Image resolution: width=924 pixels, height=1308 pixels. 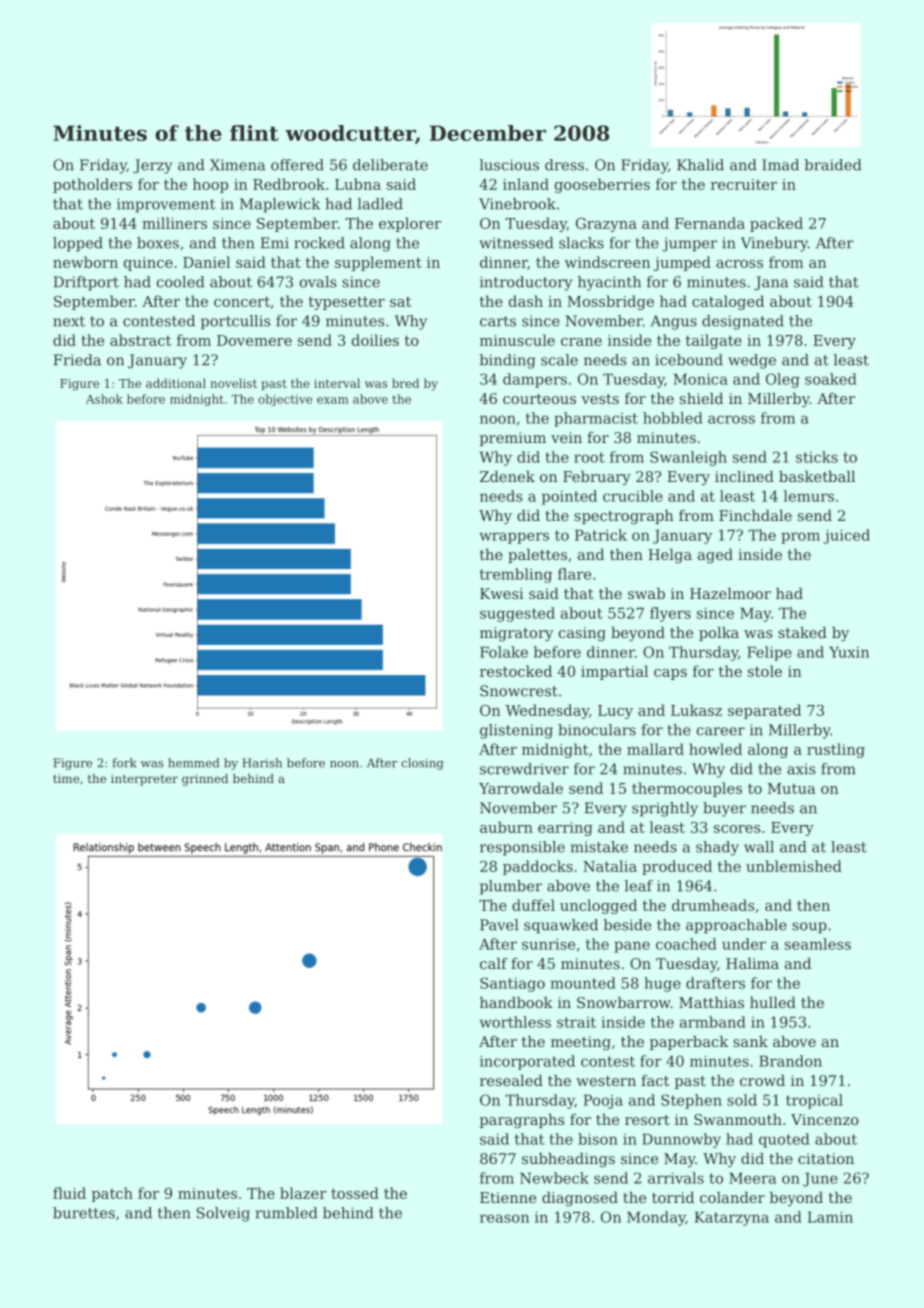 I want to click on patch, so click(x=112, y=1194).
